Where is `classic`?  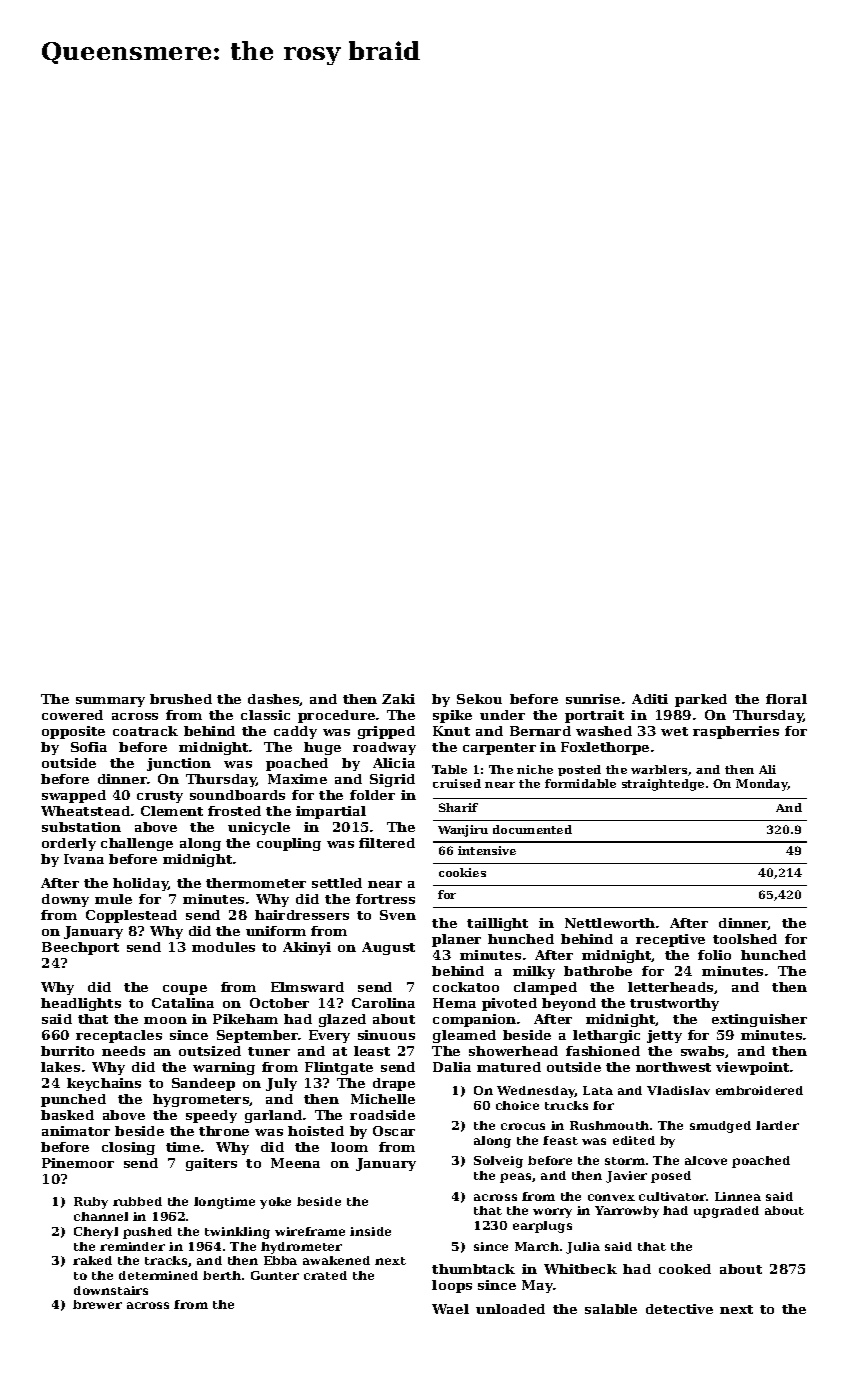
classic is located at coordinates (265, 715).
